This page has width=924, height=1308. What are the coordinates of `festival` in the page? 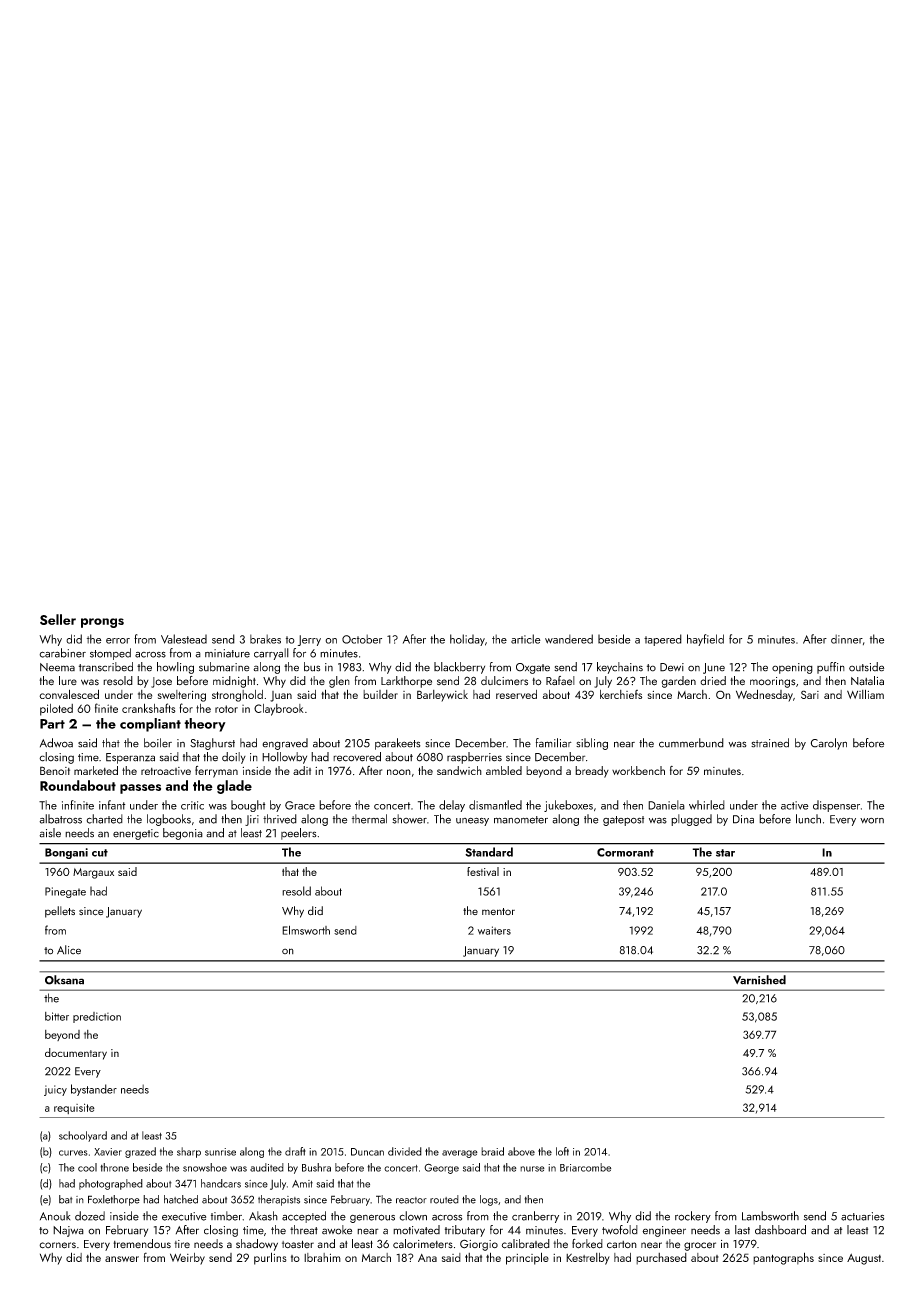 It's located at (483, 871).
